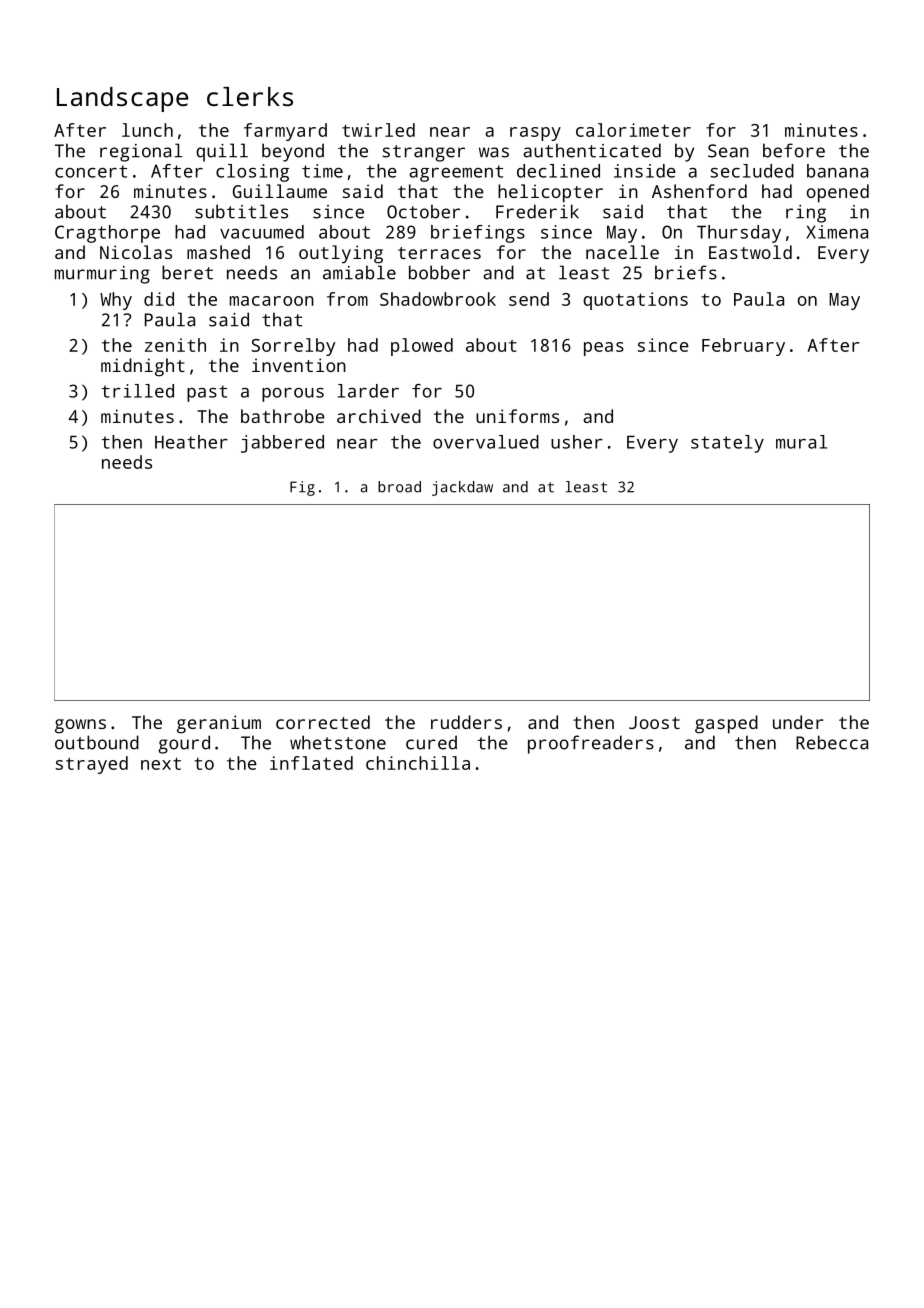 This screenshot has height=1308, width=924. What do you see at coordinates (302, 488) in the screenshot?
I see `Fig` at bounding box center [302, 488].
